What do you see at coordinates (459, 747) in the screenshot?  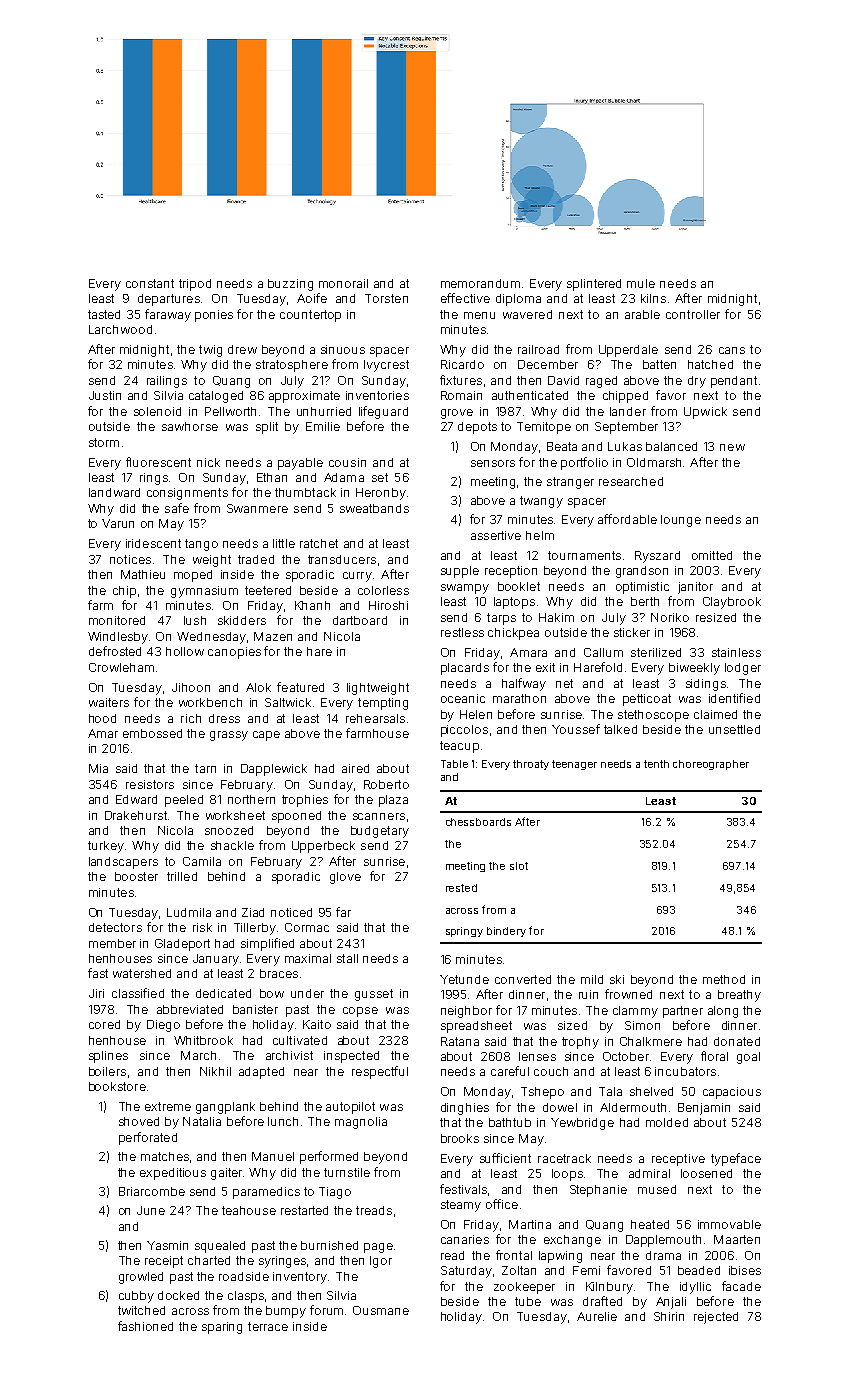 I see `teacup` at bounding box center [459, 747].
